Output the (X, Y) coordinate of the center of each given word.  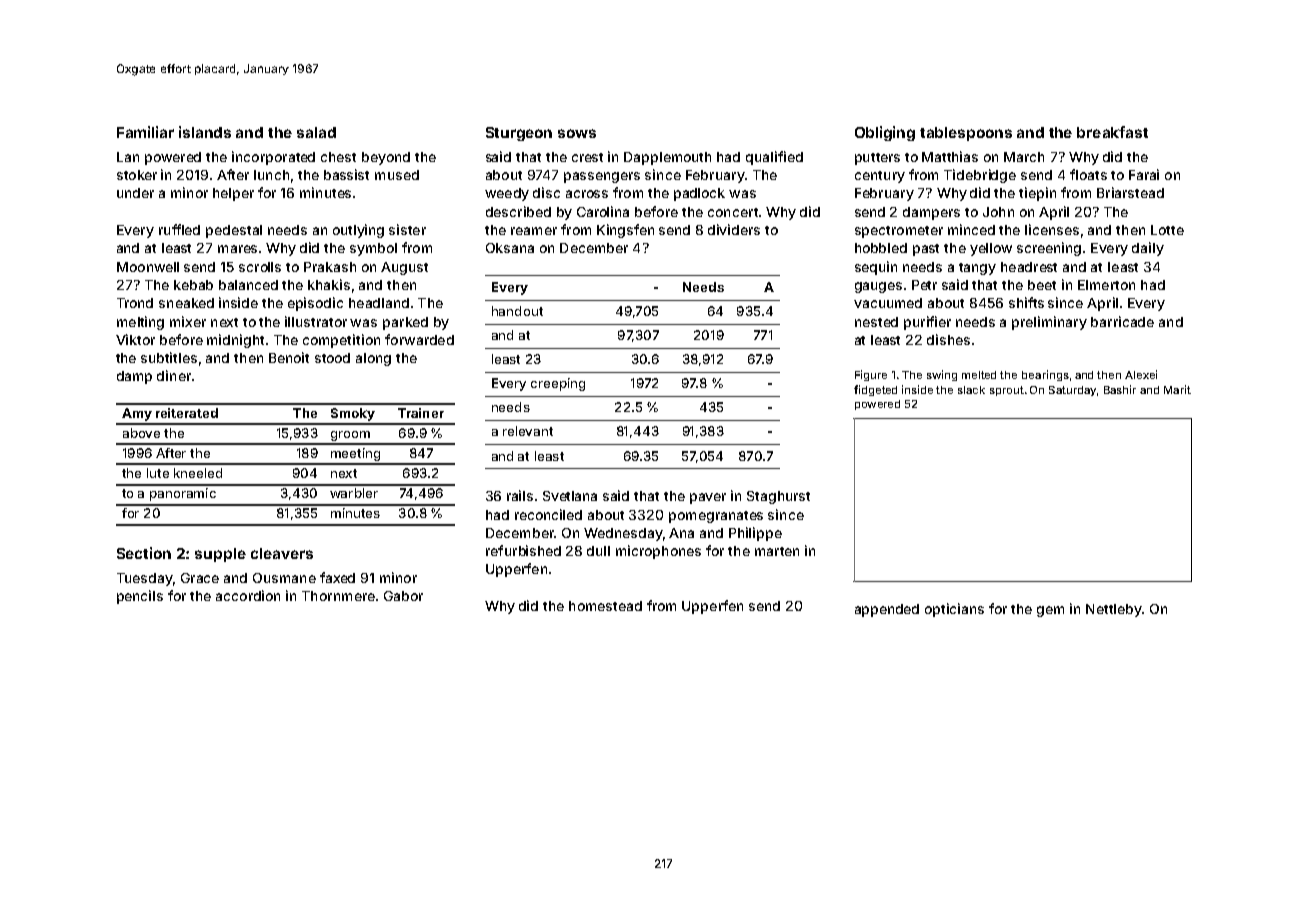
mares (237, 249)
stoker (137, 175)
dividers (734, 229)
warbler (354, 493)
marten (777, 551)
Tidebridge (980, 176)
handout (517, 311)
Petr (924, 285)
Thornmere (338, 596)
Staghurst (778, 497)
